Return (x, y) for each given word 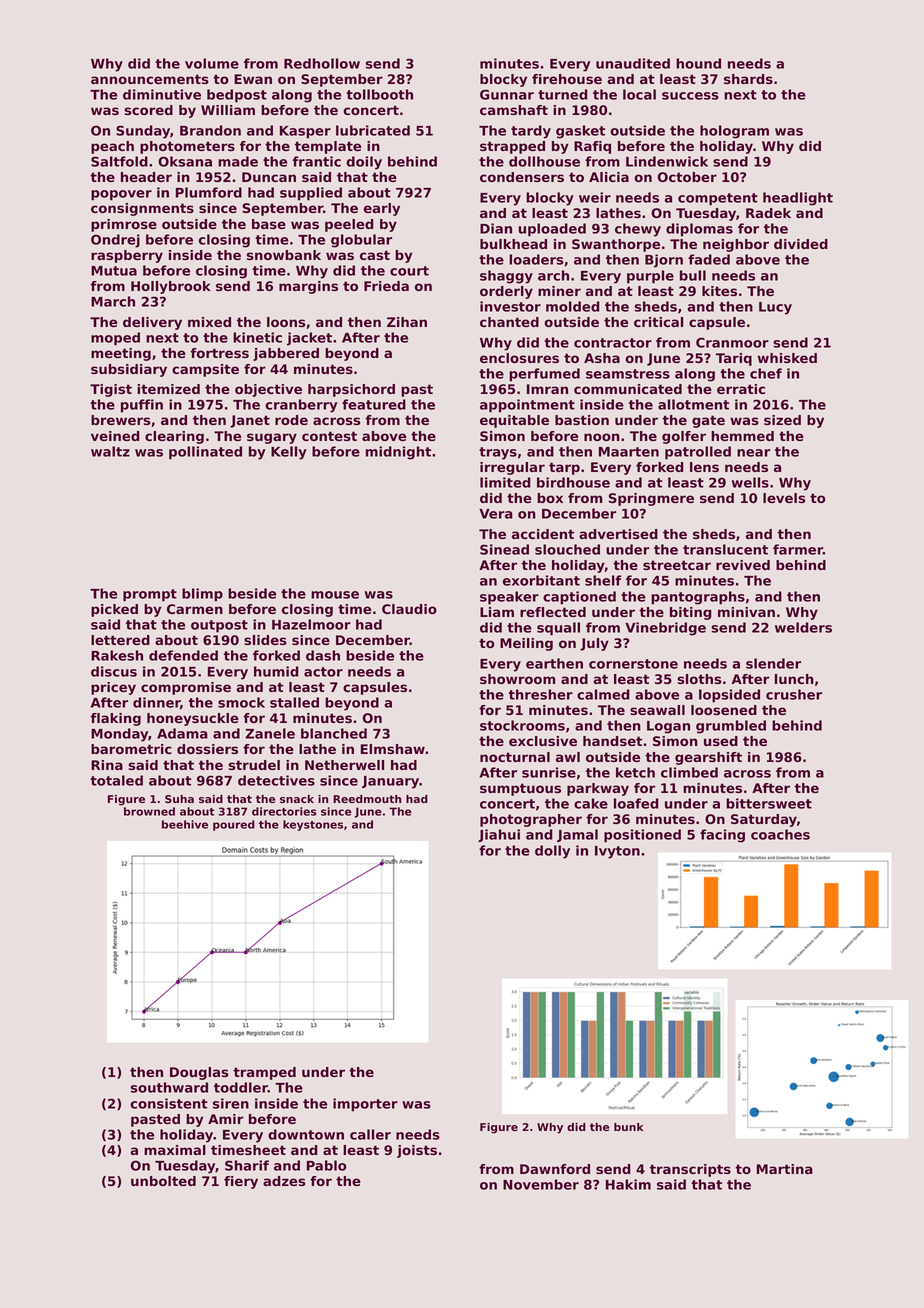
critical (658, 322)
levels (784, 498)
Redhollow (322, 63)
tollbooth (379, 94)
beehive (185, 824)
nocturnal (515, 757)
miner (559, 291)
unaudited (633, 63)
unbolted (163, 1181)
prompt (150, 595)
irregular (512, 468)
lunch (794, 679)
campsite (205, 370)
